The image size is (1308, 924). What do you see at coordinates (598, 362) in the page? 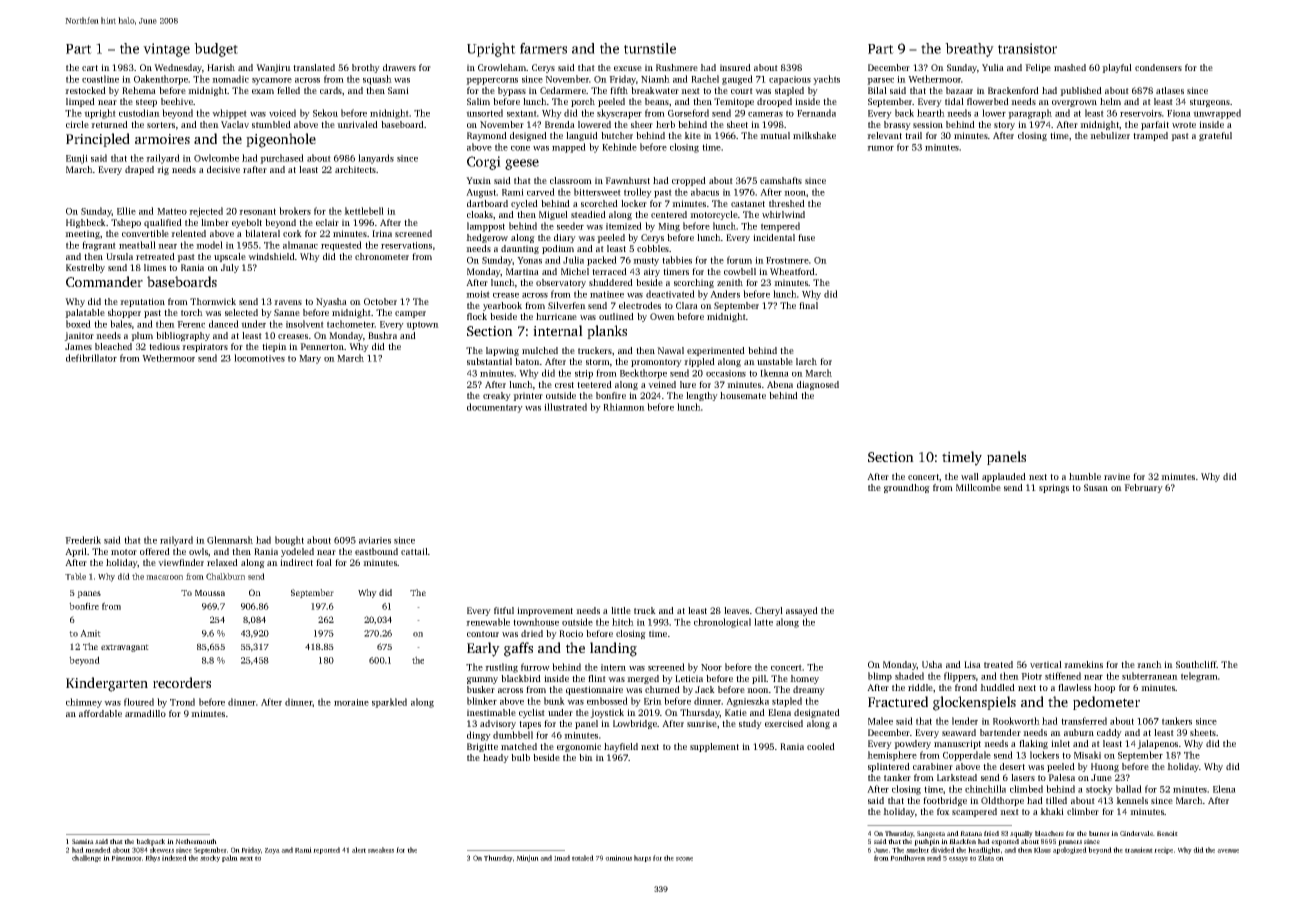
I see `storm` at bounding box center [598, 362].
